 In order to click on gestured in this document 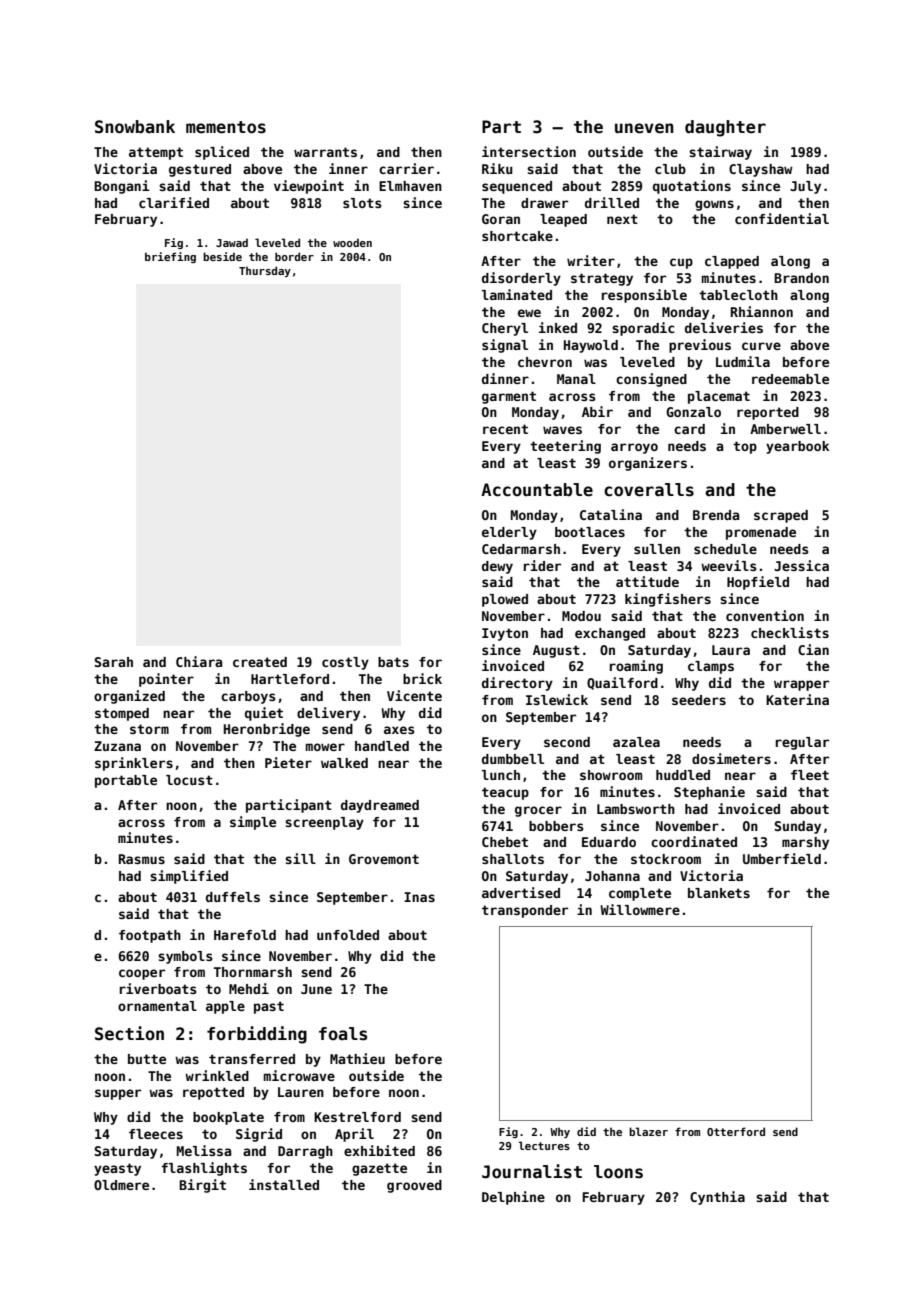, I will do `click(200, 170)`.
